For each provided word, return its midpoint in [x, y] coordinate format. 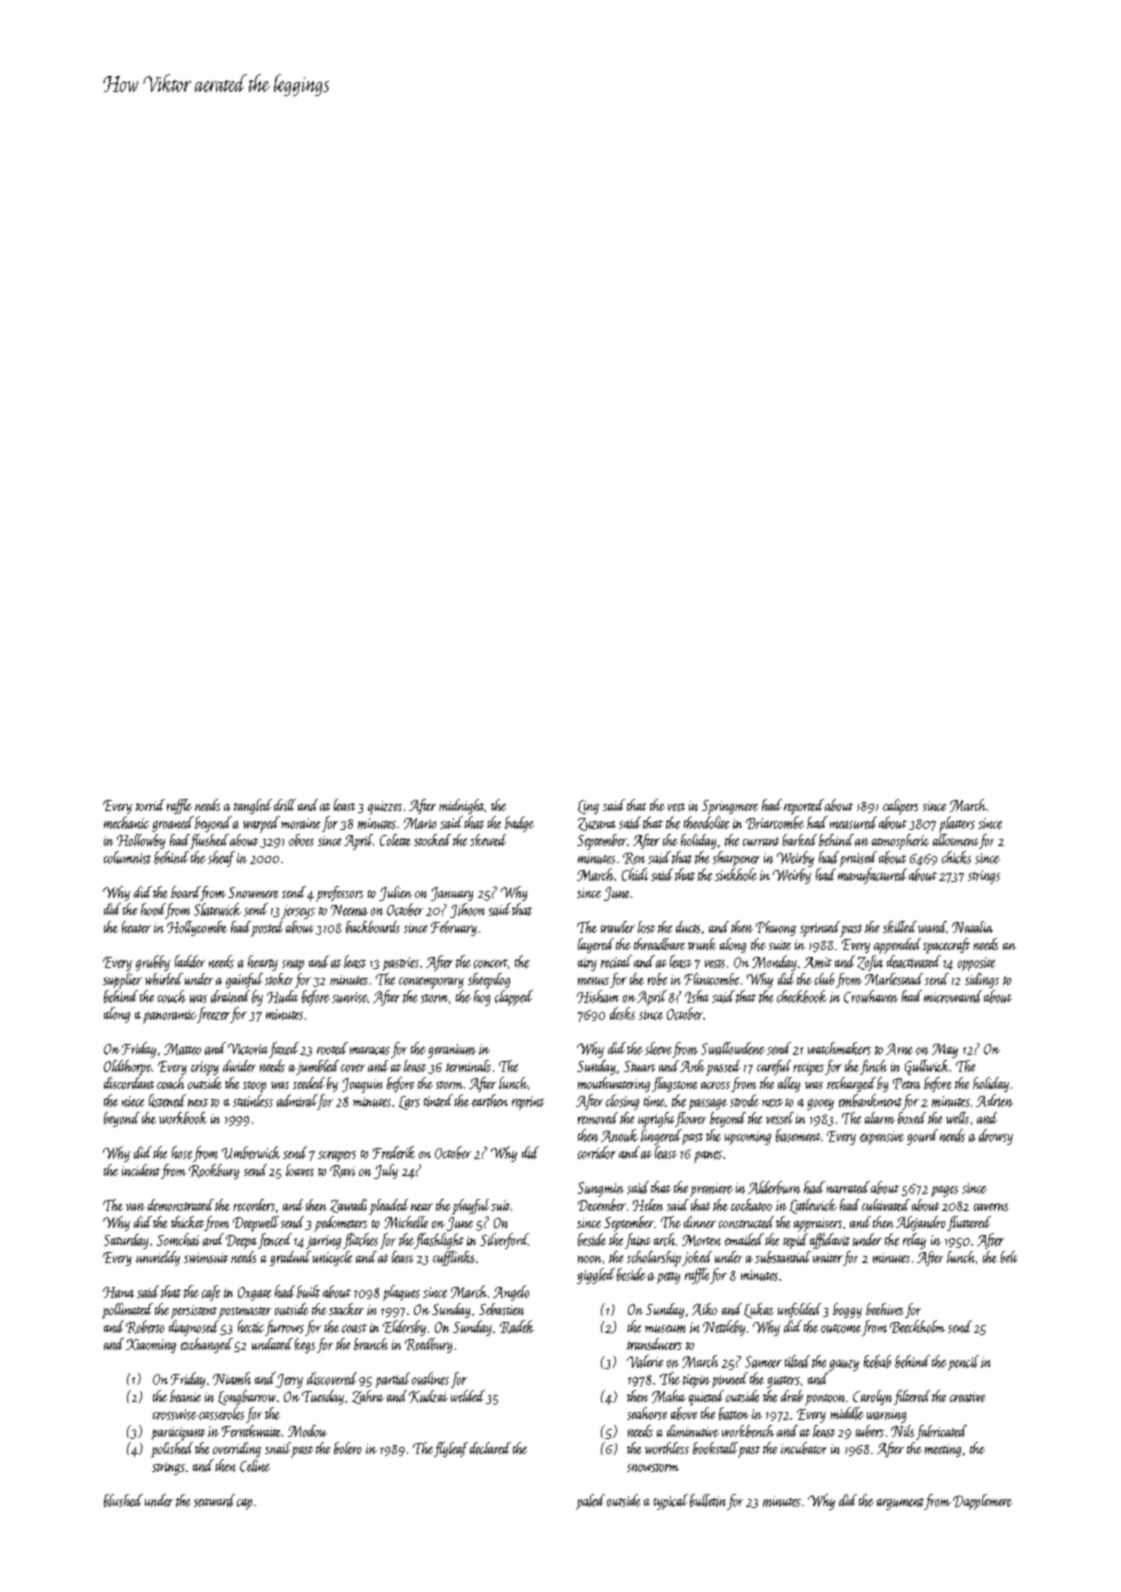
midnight [462, 806]
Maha [669, 1396]
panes [708, 1157]
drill [285, 805]
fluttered [969, 1223]
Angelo [511, 1293]
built [308, 1291]
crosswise [175, 1414]
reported [804, 807]
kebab [877, 1361]
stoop [254, 1087]
